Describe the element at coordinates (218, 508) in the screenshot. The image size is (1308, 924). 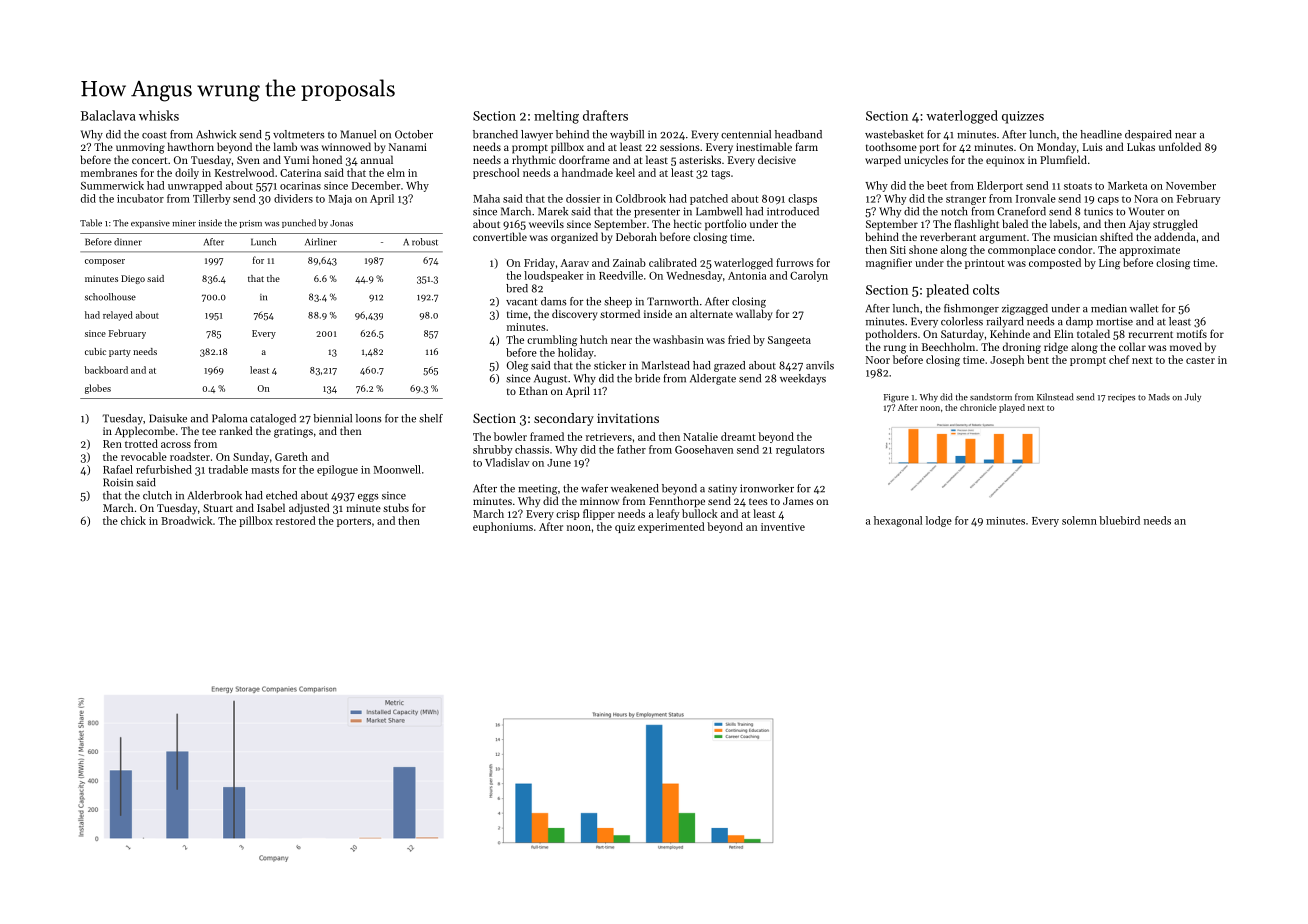
I see `Stuart` at that location.
